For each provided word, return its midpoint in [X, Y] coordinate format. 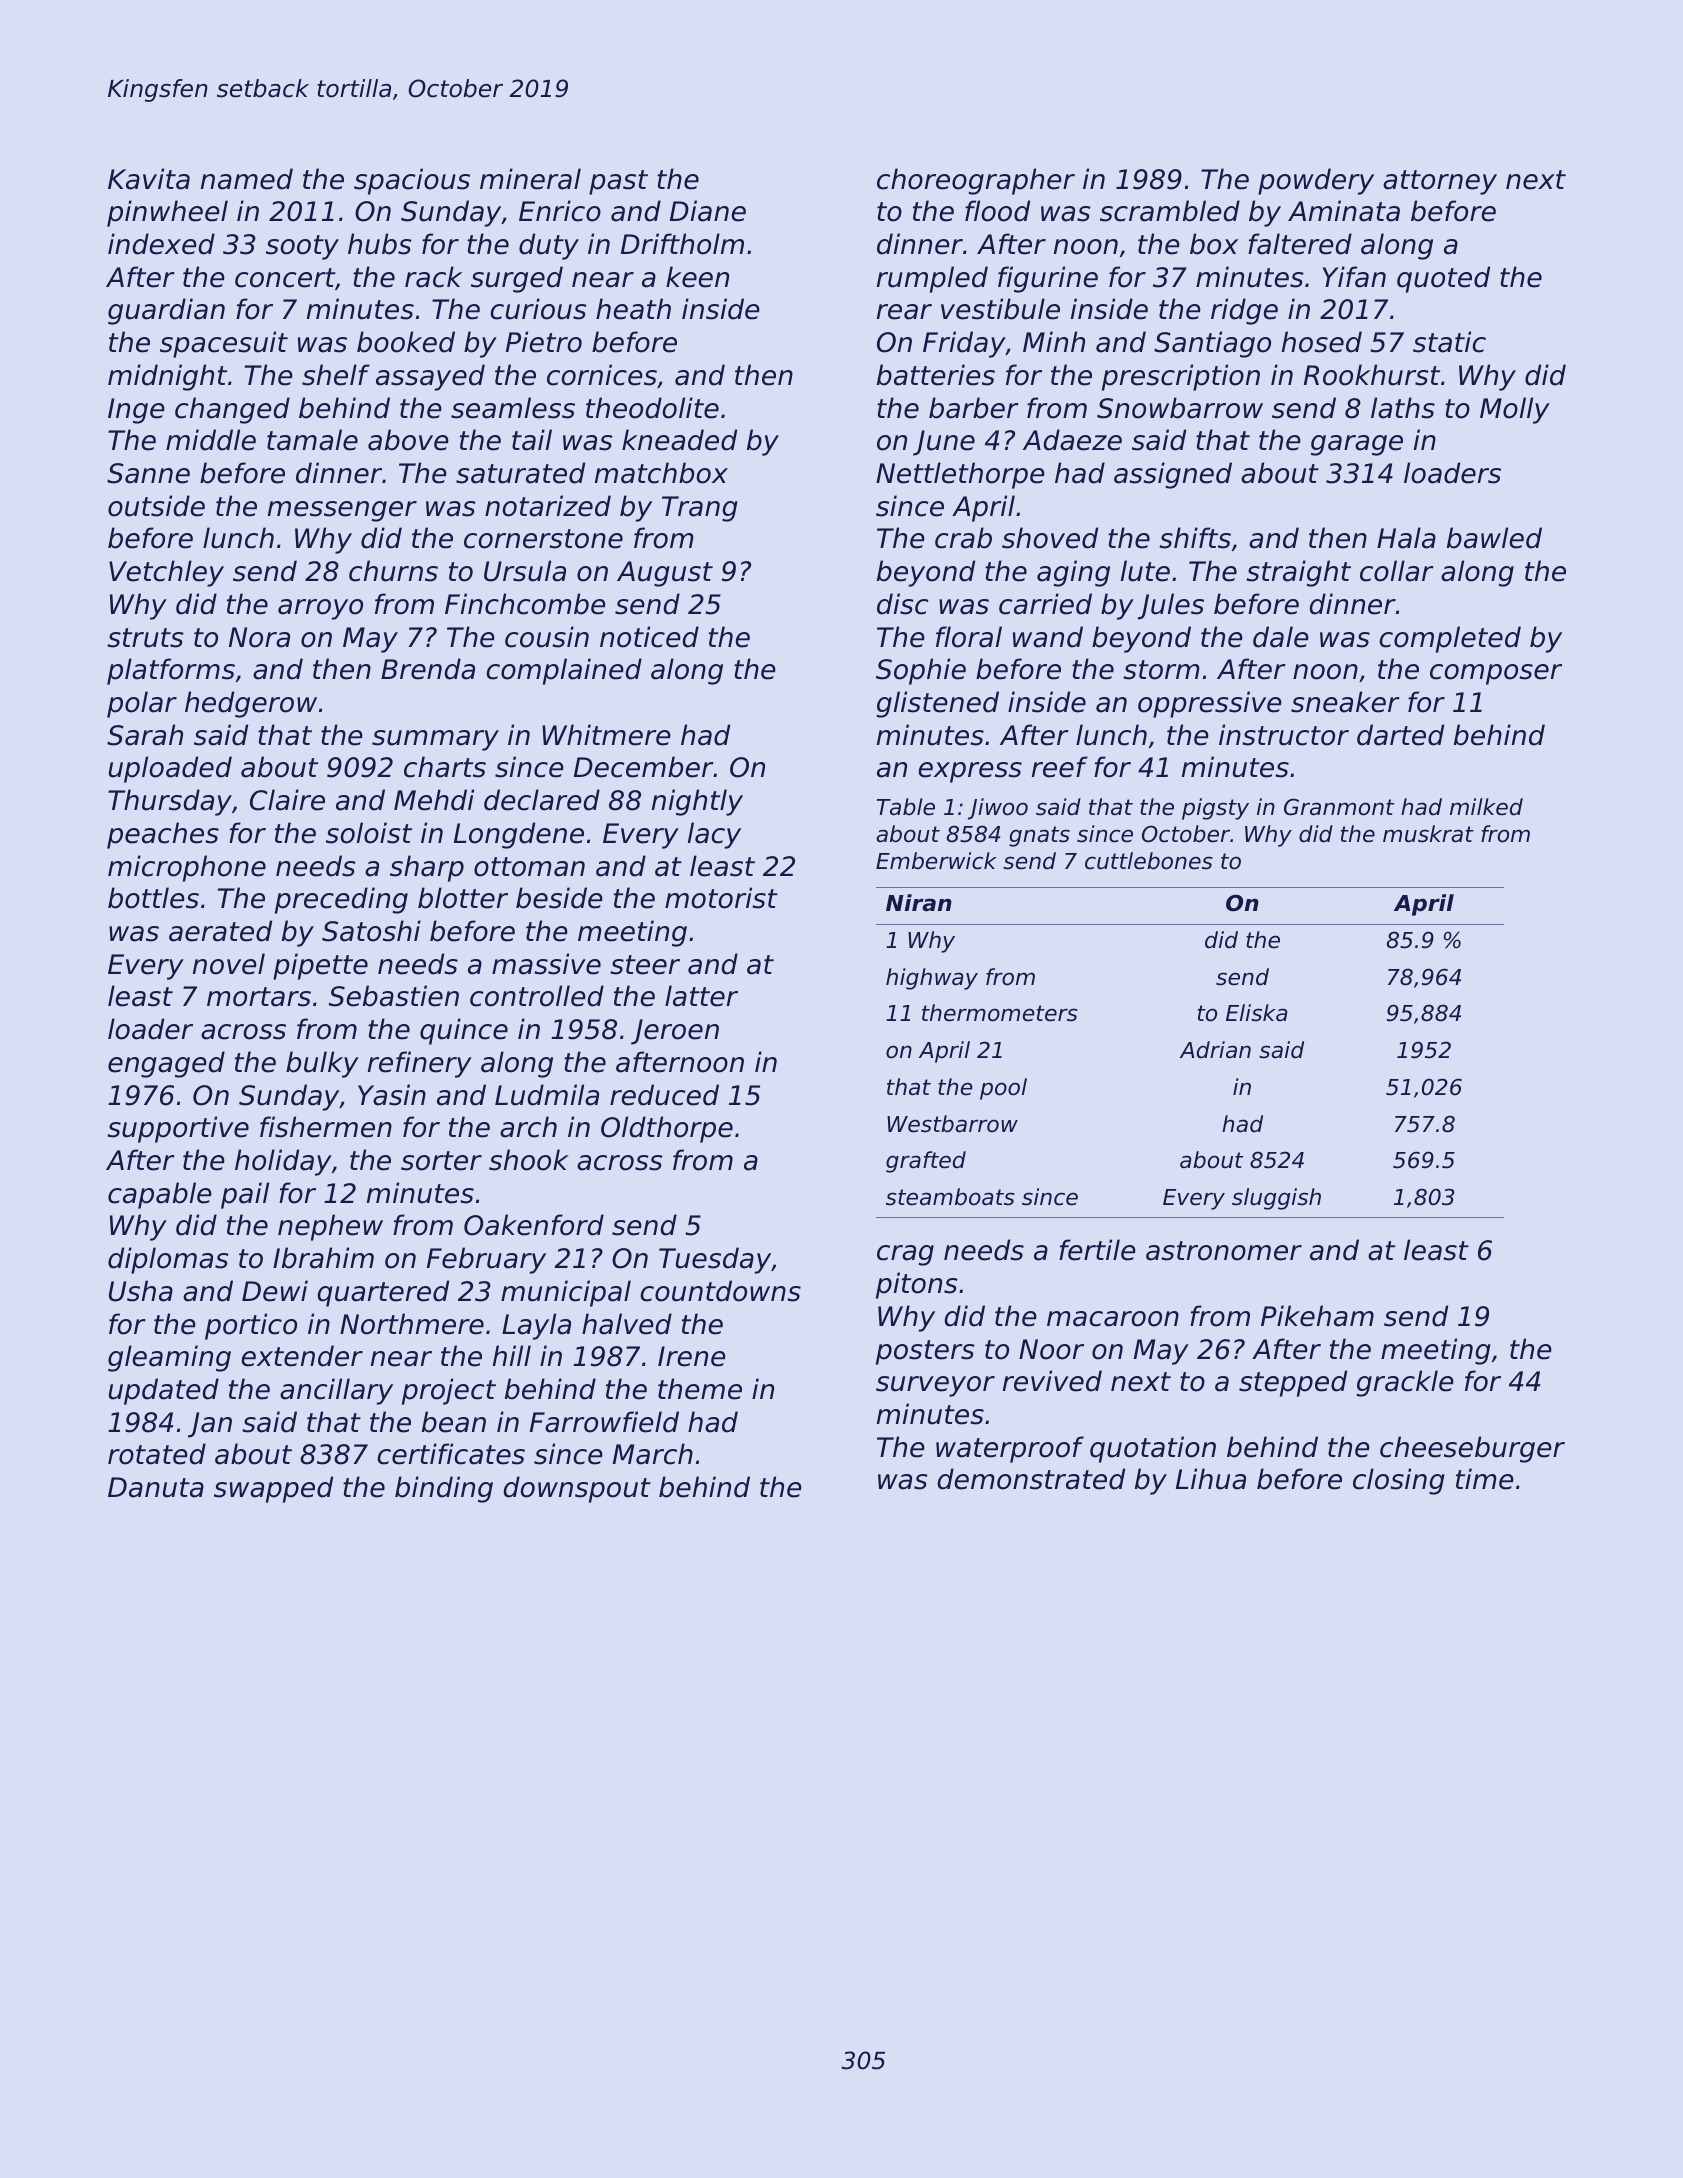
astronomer [1224, 1251]
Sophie [921, 671]
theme [700, 1389]
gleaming [169, 1358]
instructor [1284, 735]
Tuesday [715, 1260]
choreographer [976, 181]
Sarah [145, 735]
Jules [1171, 606]
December [644, 767]
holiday [283, 1162]
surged [517, 279]
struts [145, 638]
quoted [1443, 279]
